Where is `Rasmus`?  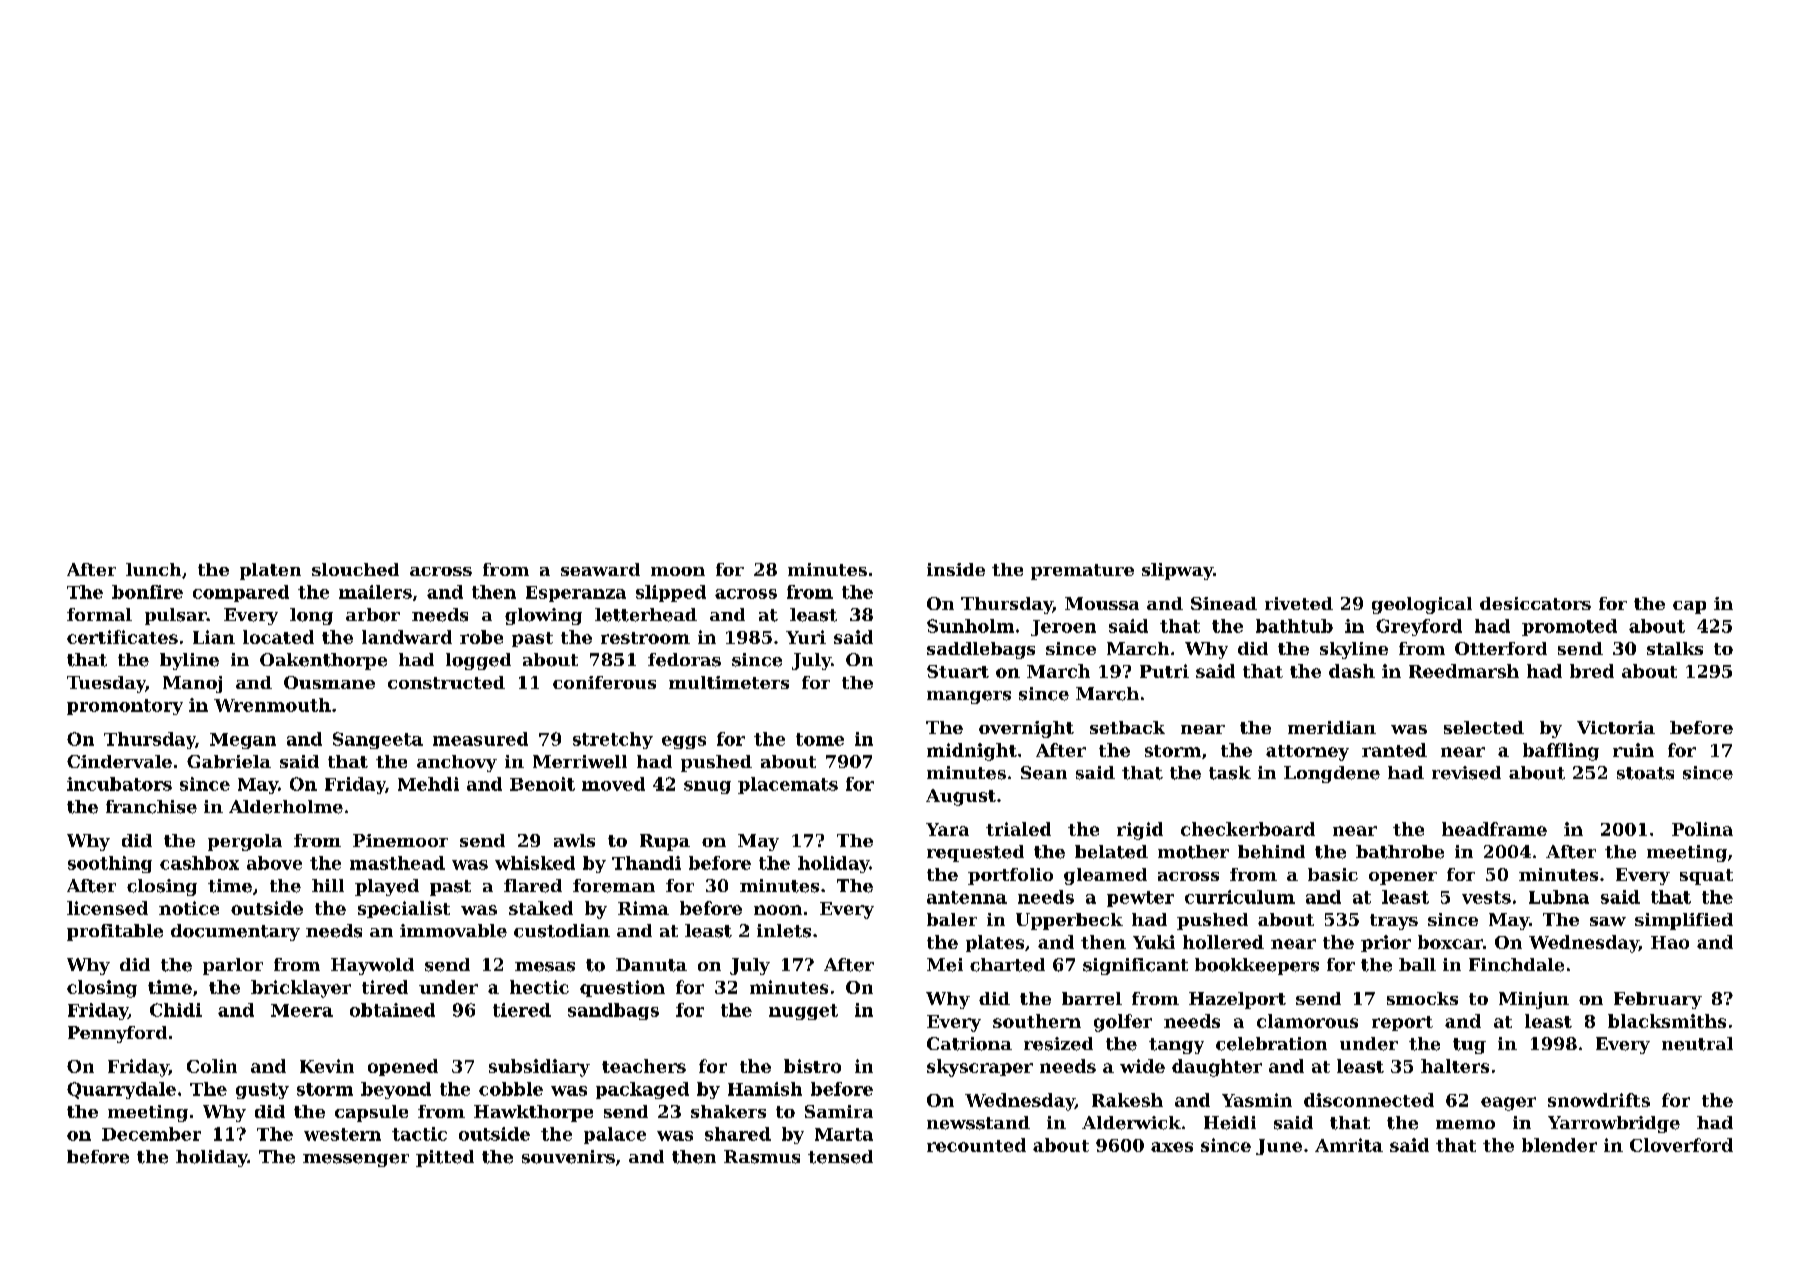
Rasmus is located at coordinates (762, 1157).
